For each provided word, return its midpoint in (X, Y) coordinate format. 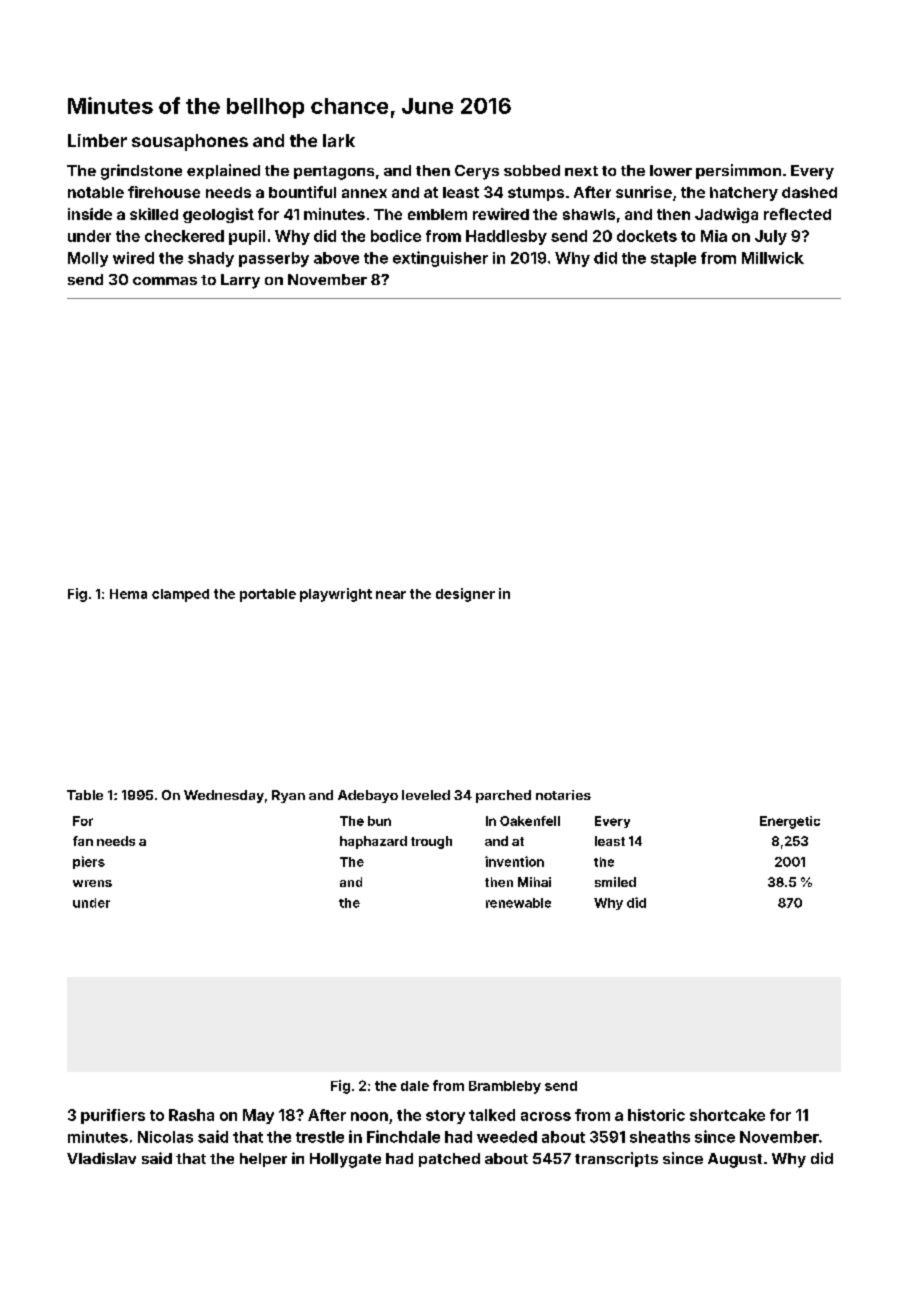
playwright (336, 595)
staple (673, 259)
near (391, 595)
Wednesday (224, 796)
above (336, 258)
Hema (128, 594)
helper (263, 1160)
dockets (647, 236)
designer (465, 595)
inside (90, 214)
